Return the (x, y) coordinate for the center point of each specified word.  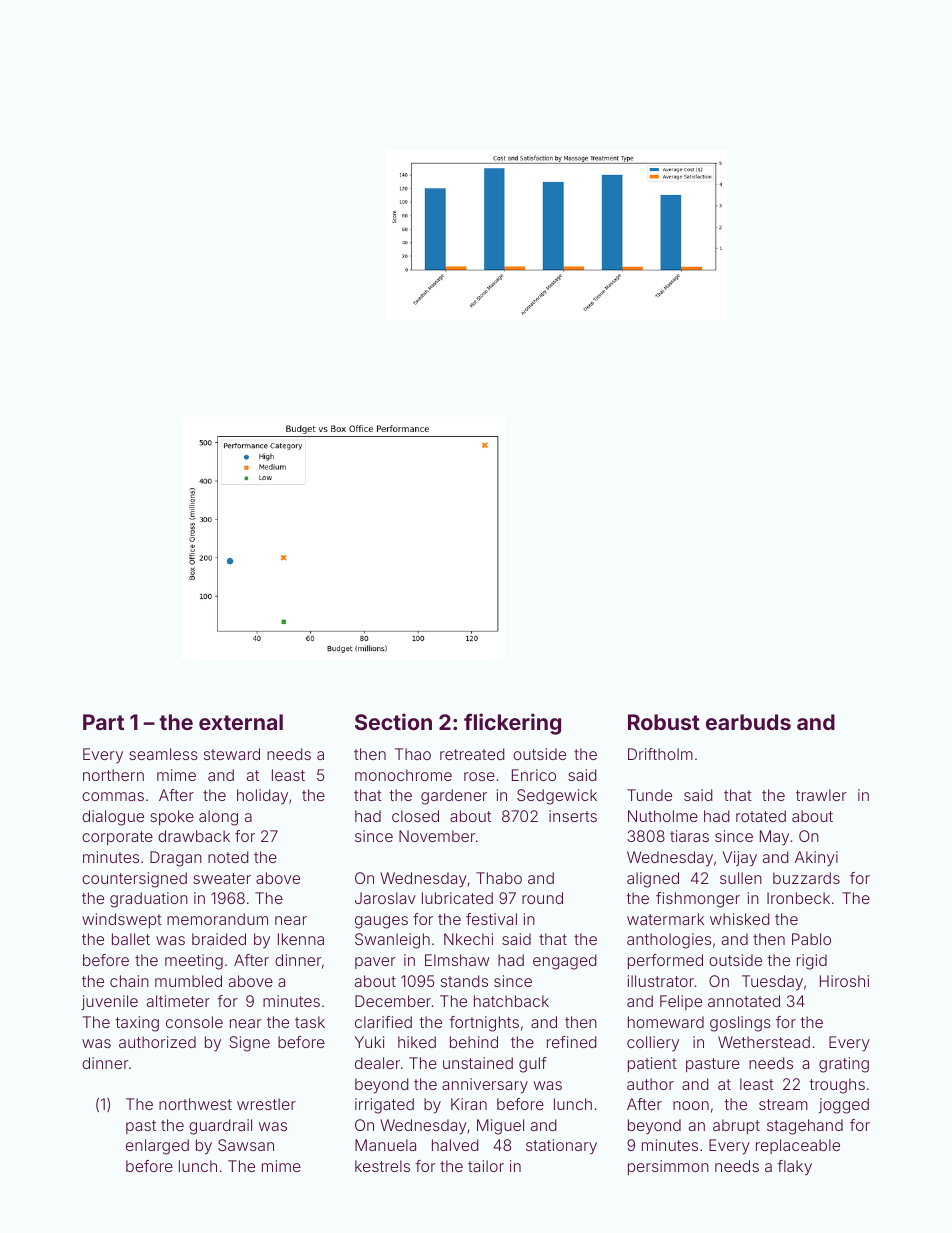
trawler (821, 795)
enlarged (157, 1147)
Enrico (534, 775)
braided (219, 939)
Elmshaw (457, 960)
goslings (740, 1024)
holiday (262, 797)
